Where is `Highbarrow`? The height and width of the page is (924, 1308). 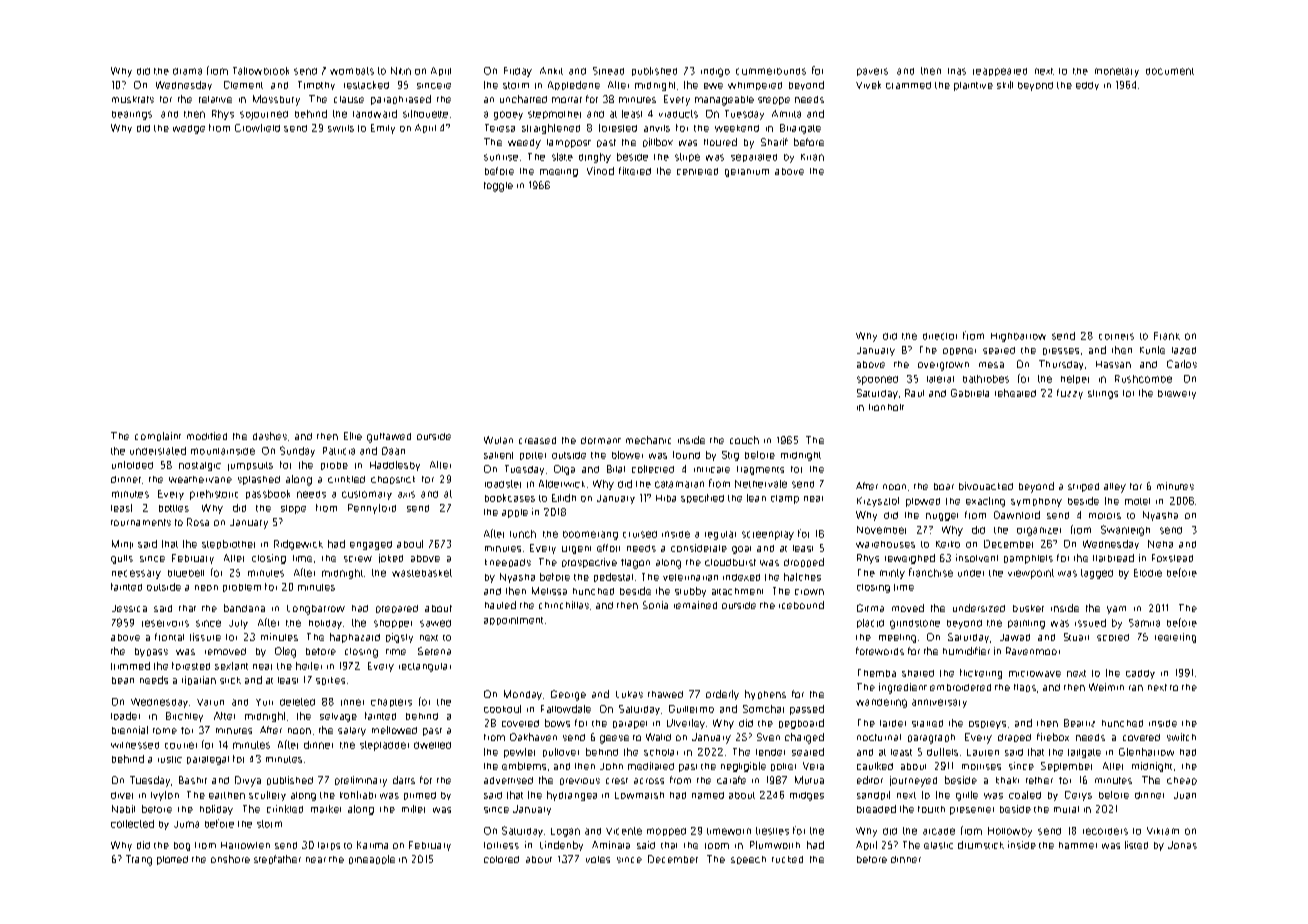
Highbarrow is located at coordinates (1018, 337).
